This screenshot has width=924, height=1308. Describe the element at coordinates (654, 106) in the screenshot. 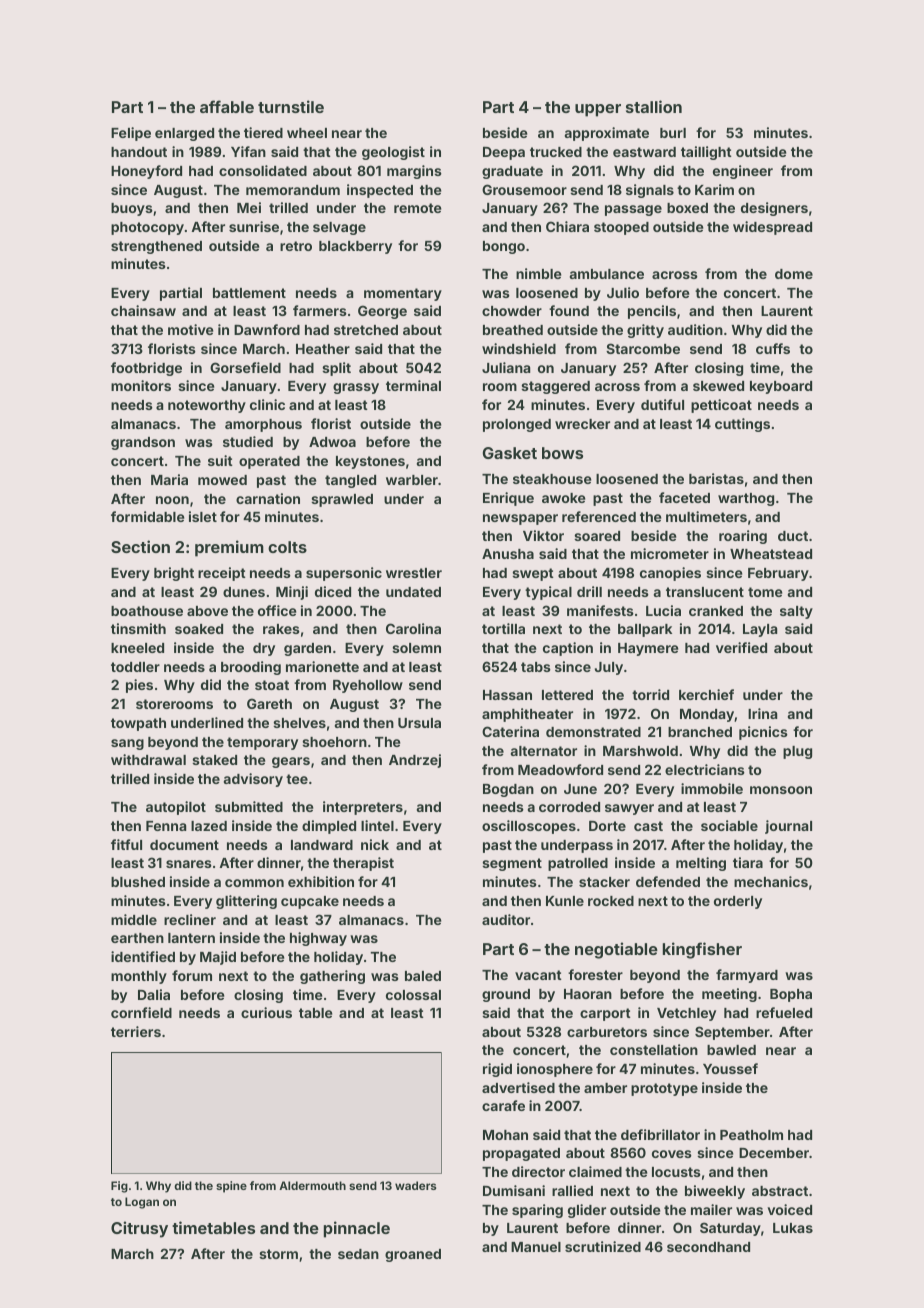

I see `stallion` at that location.
